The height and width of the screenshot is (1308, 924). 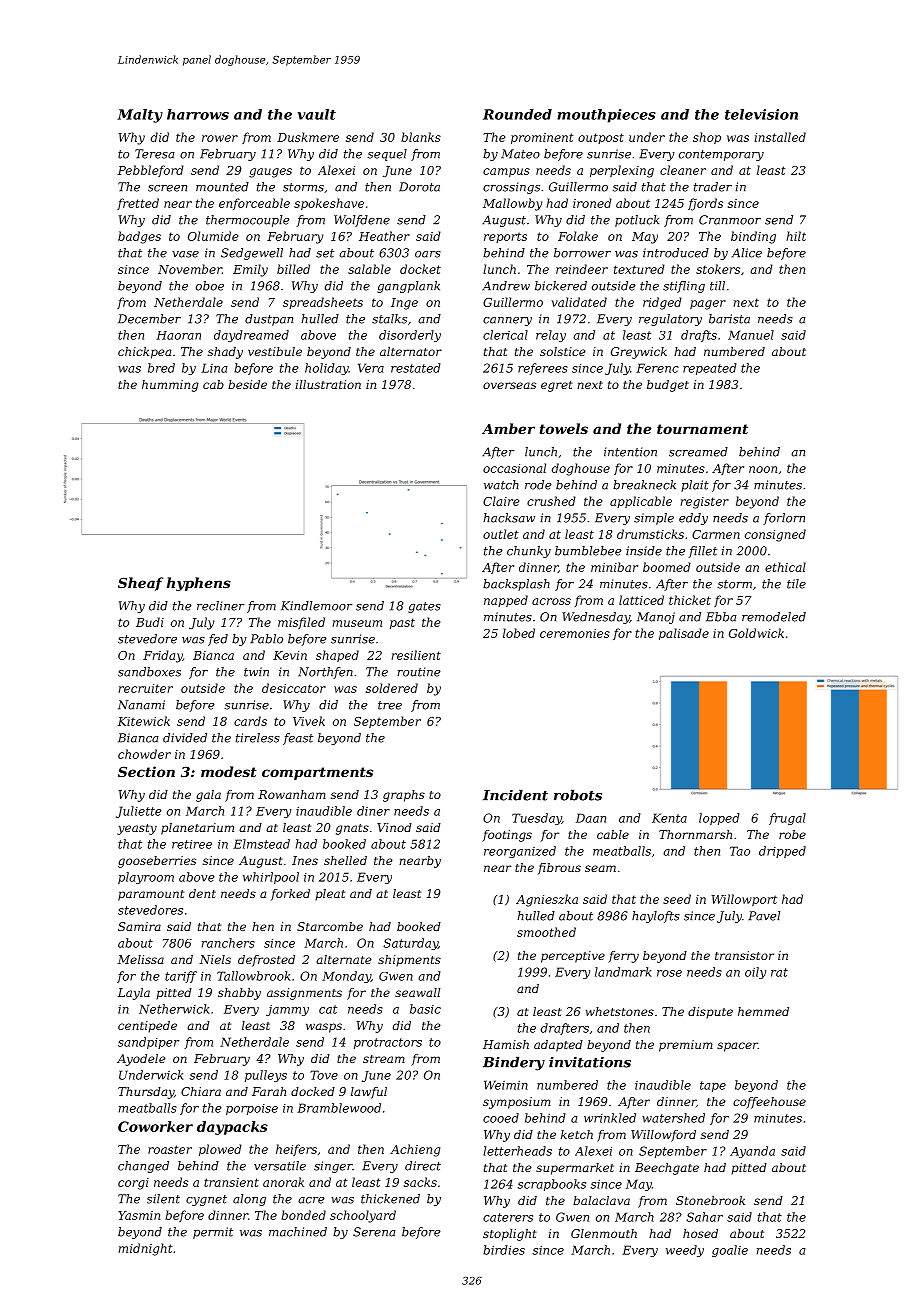 What do you see at coordinates (506, 1044) in the screenshot?
I see `Hamish` at bounding box center [506, 1044].
